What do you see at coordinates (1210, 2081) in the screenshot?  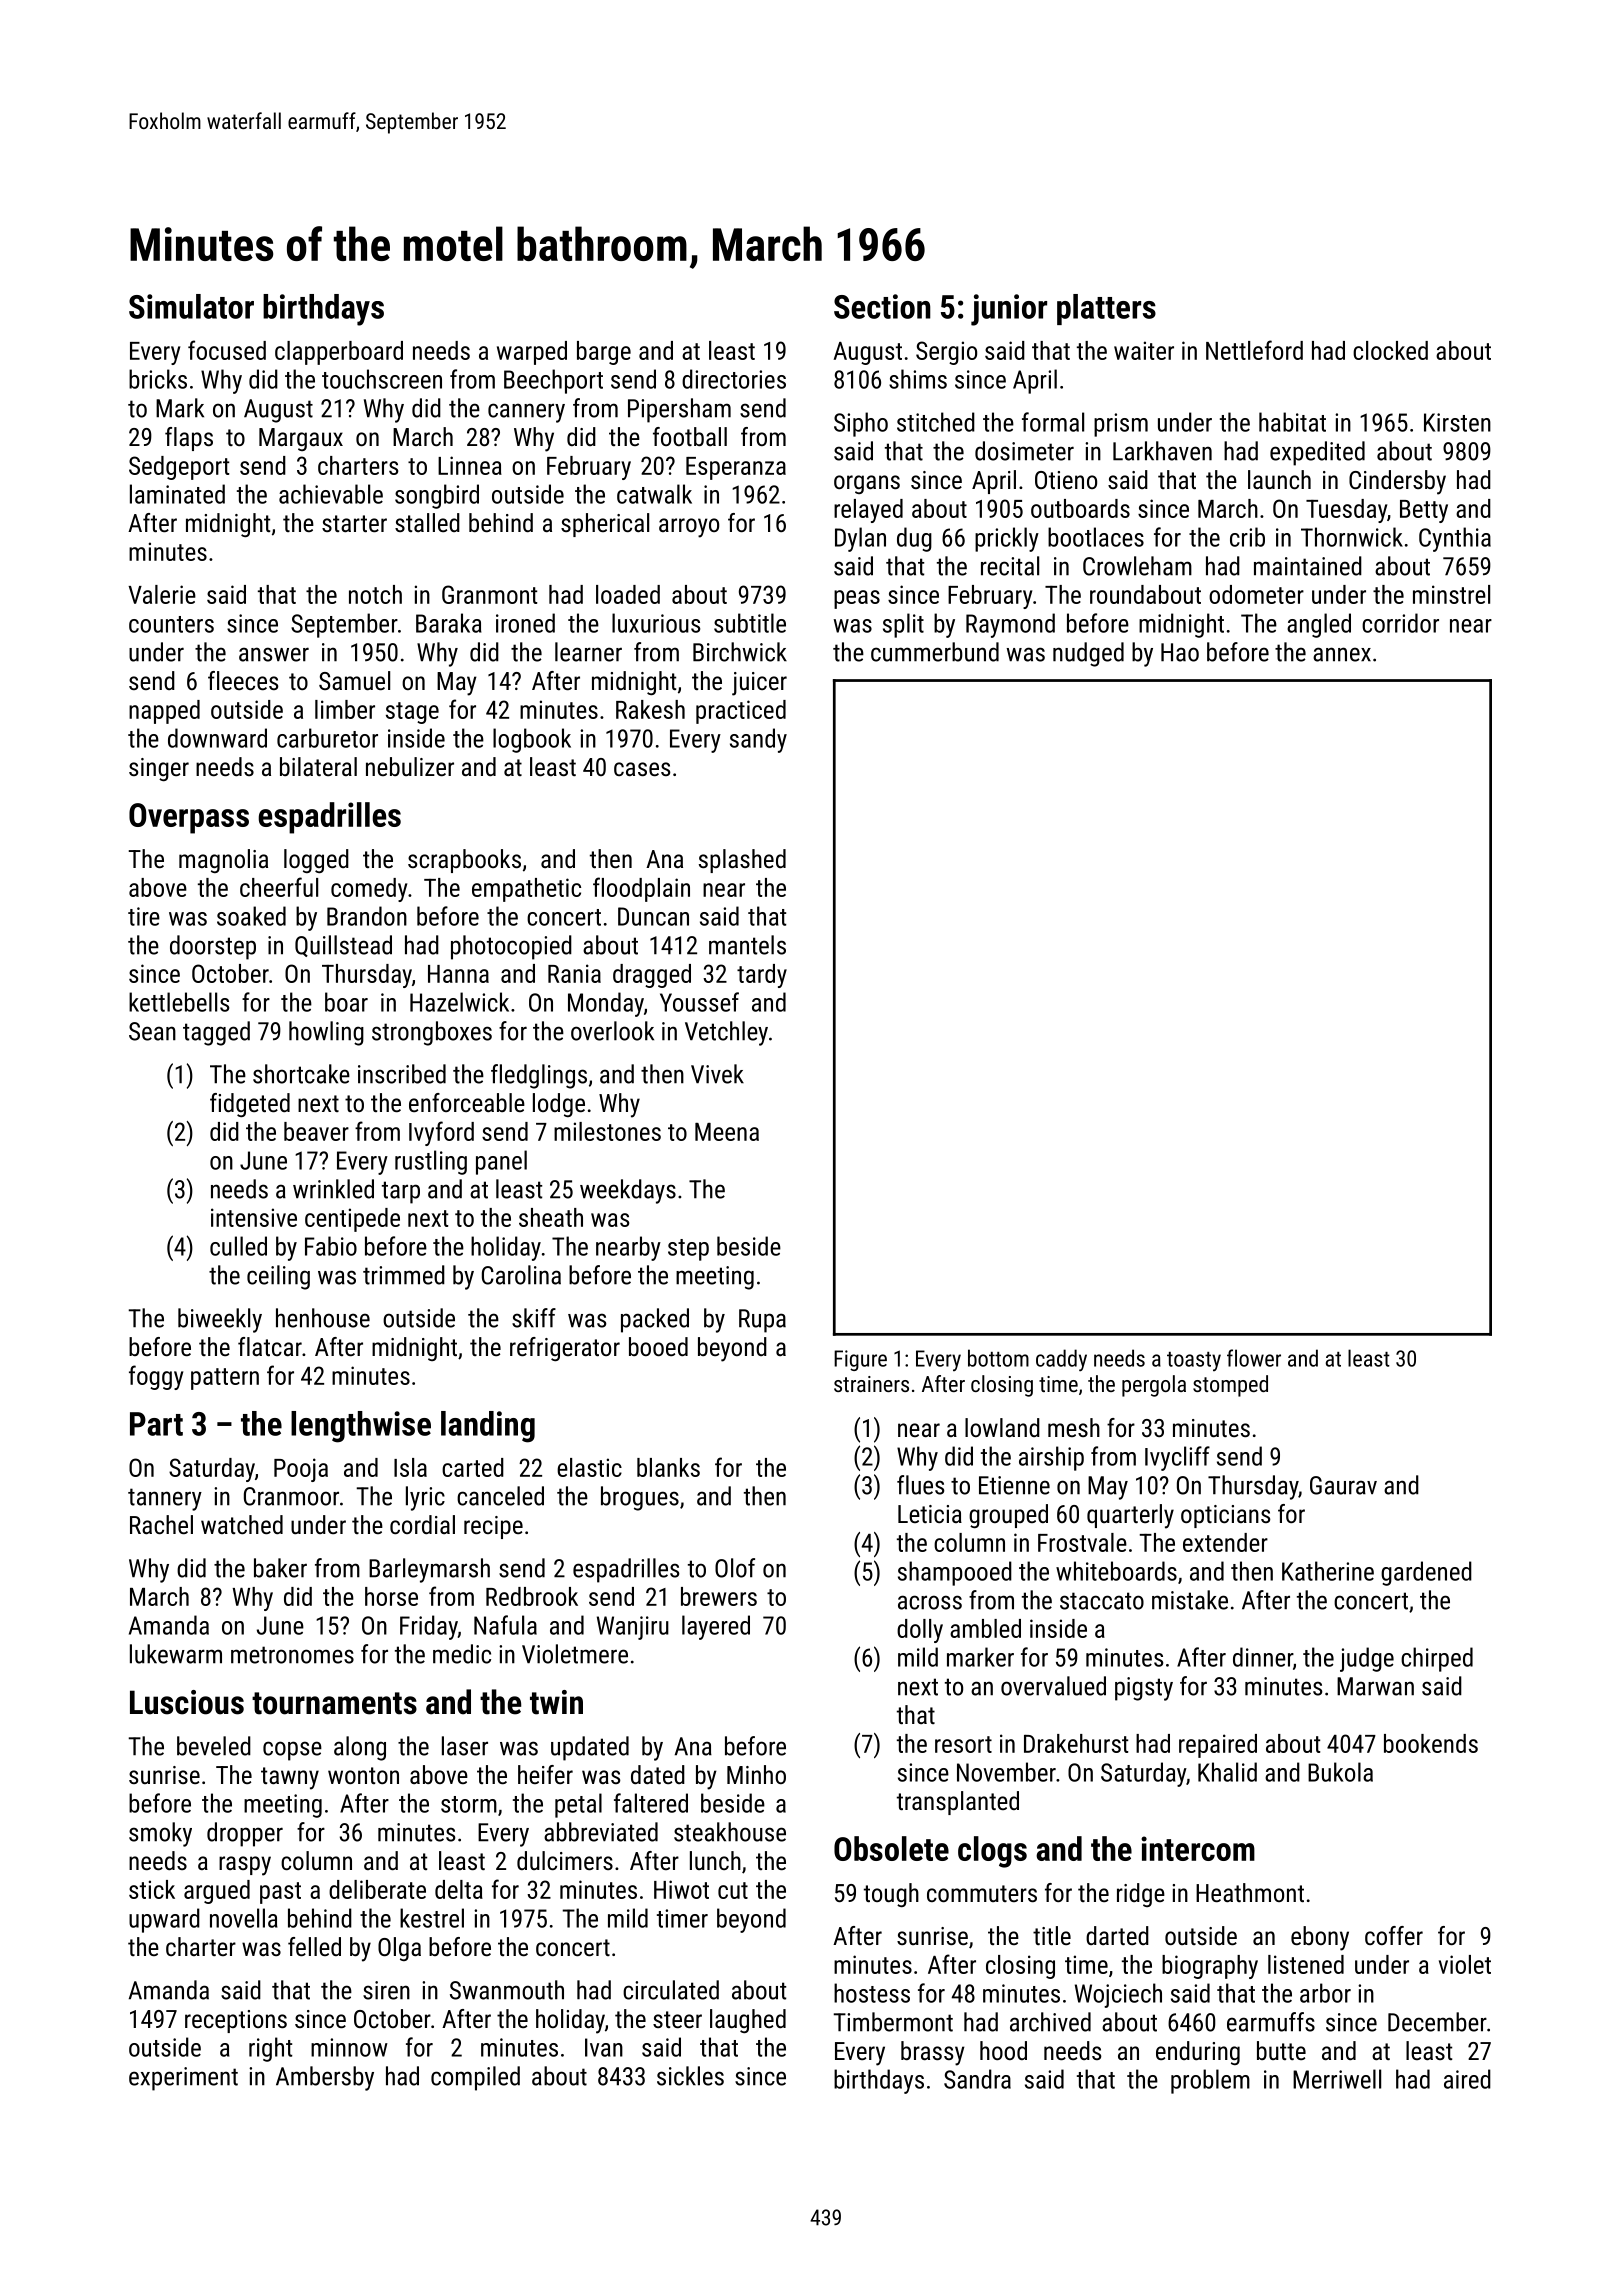 I see `problem` at bounding box center [1210, 2081].
